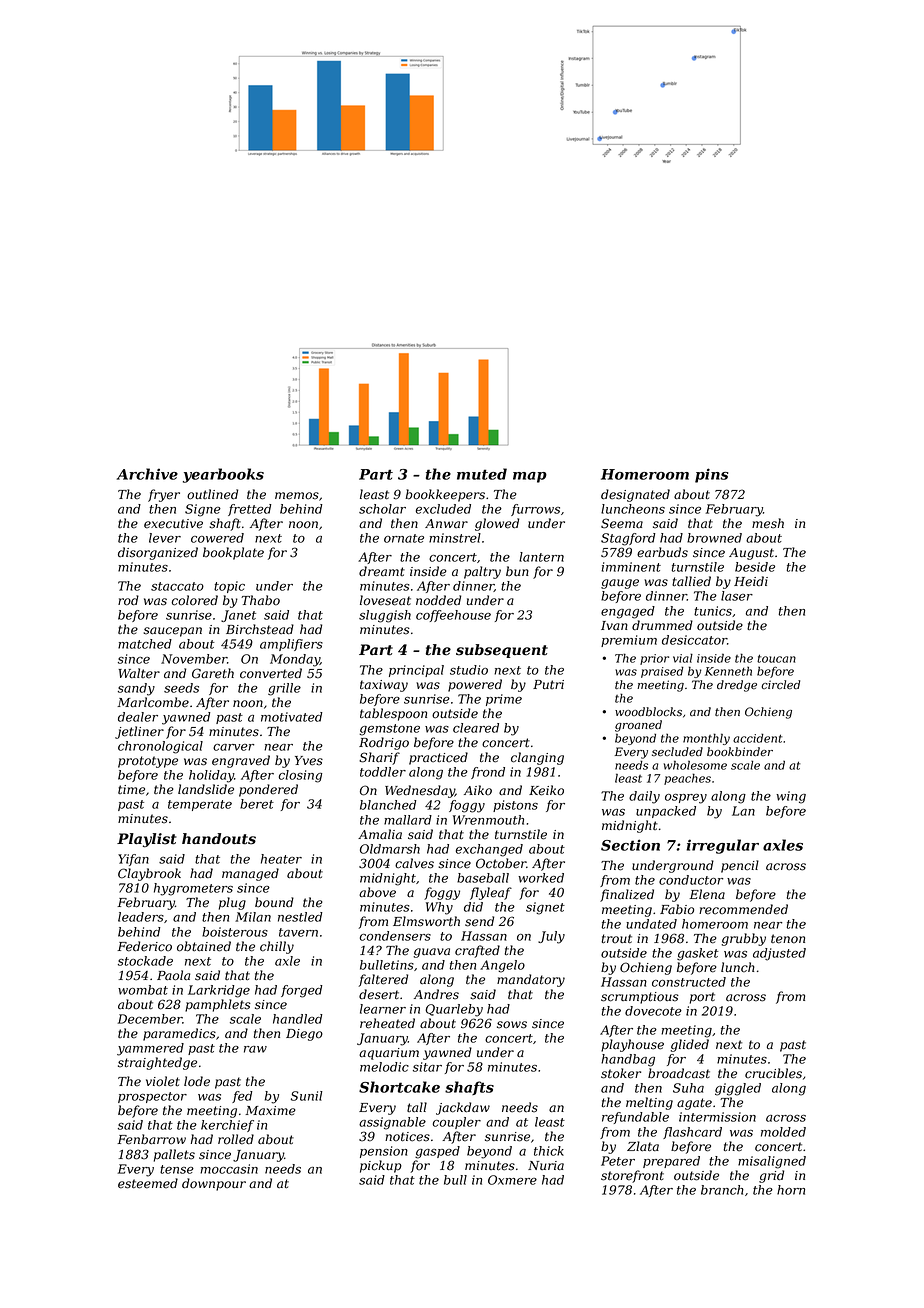 This document has width=924, height=1308. Describe the element at coordinates (722, 1190) in the document. I see `branch` at that location.
